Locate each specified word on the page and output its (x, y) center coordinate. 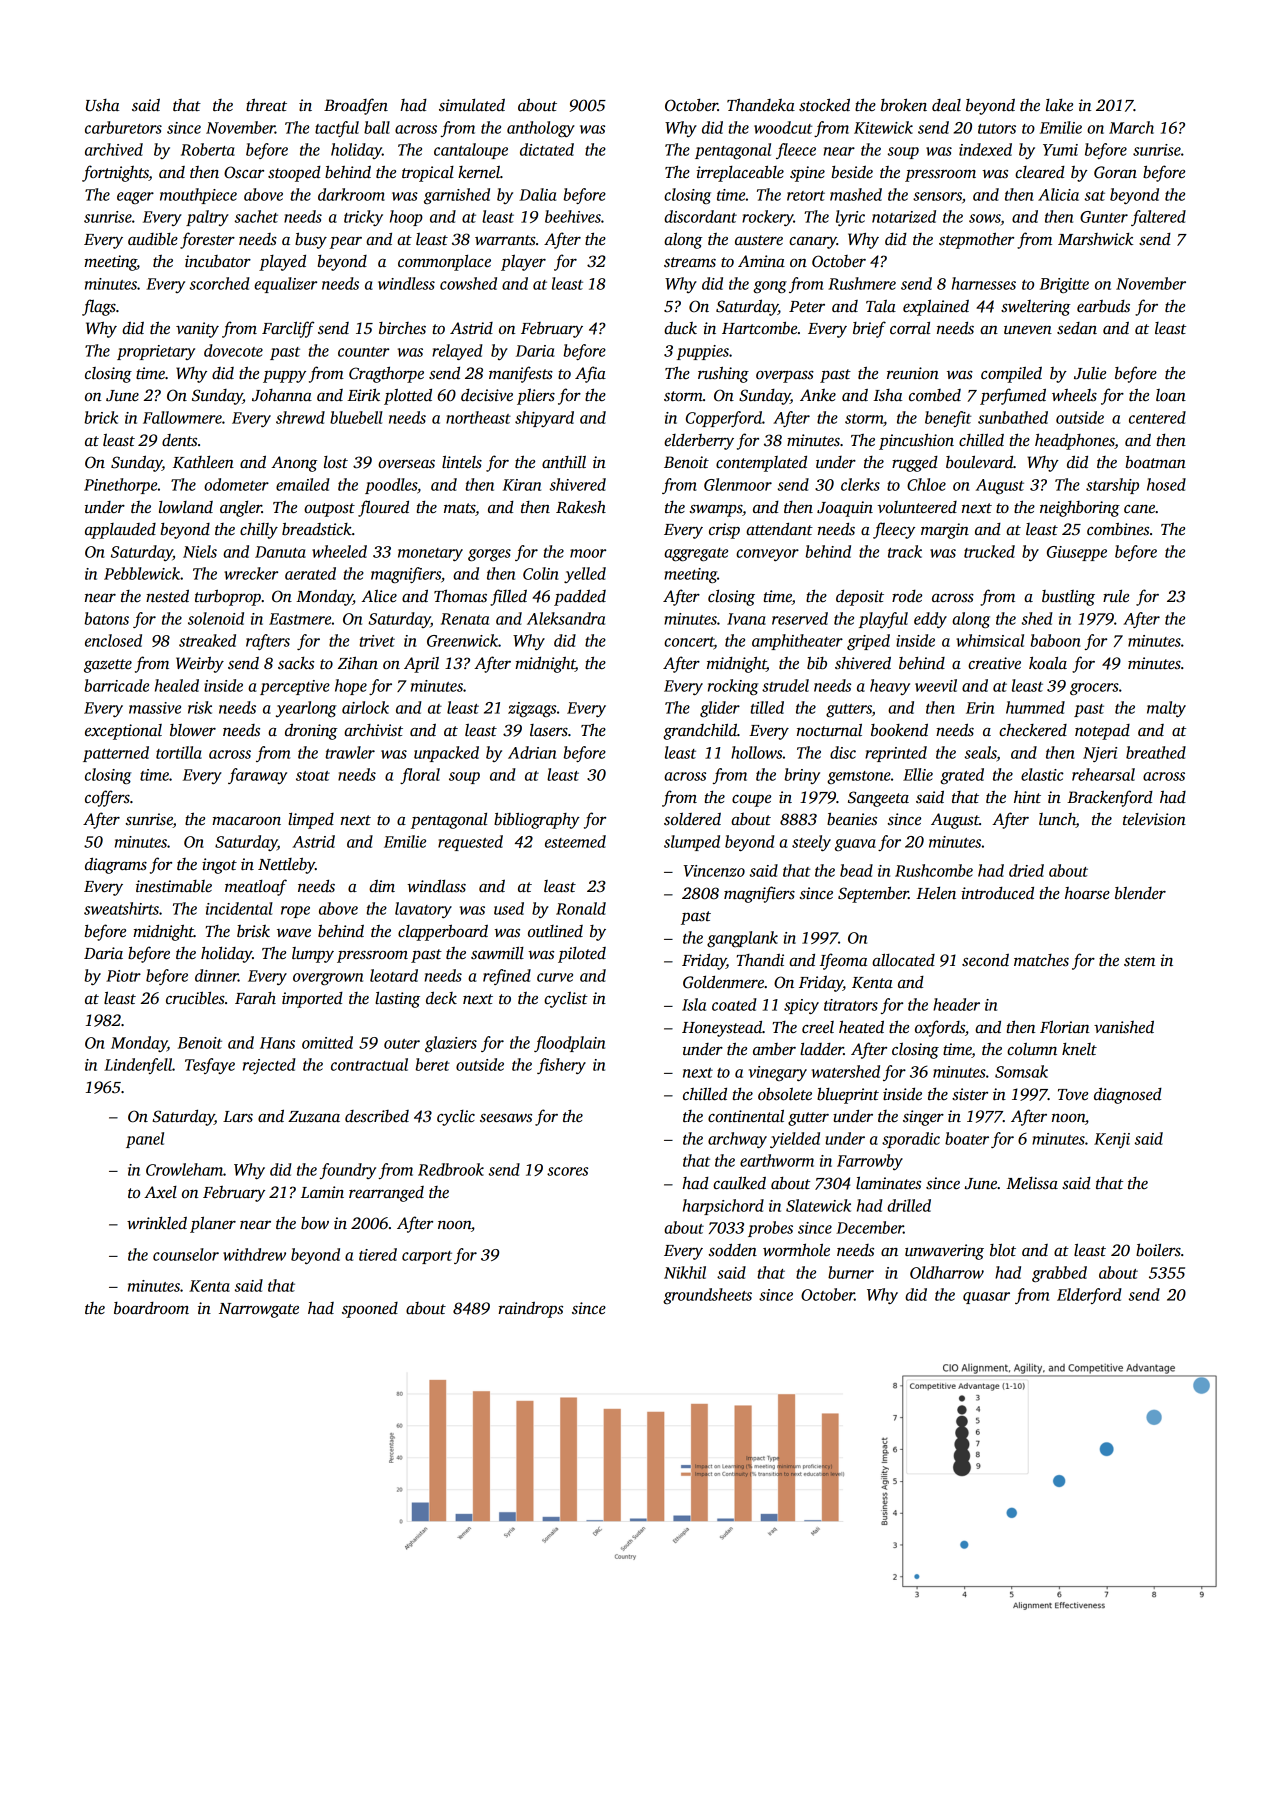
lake (1059, 105)
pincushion (916, 441)
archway (737, 1140)
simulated (472, 105)
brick (101, 417)
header (956, 1004)
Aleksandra (566, 618)
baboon (1055, 640)
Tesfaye (210, 1066)
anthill (564, 462)
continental (746, 1116)
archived (114, 149)
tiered (378, 1254)
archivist (373, 730)
